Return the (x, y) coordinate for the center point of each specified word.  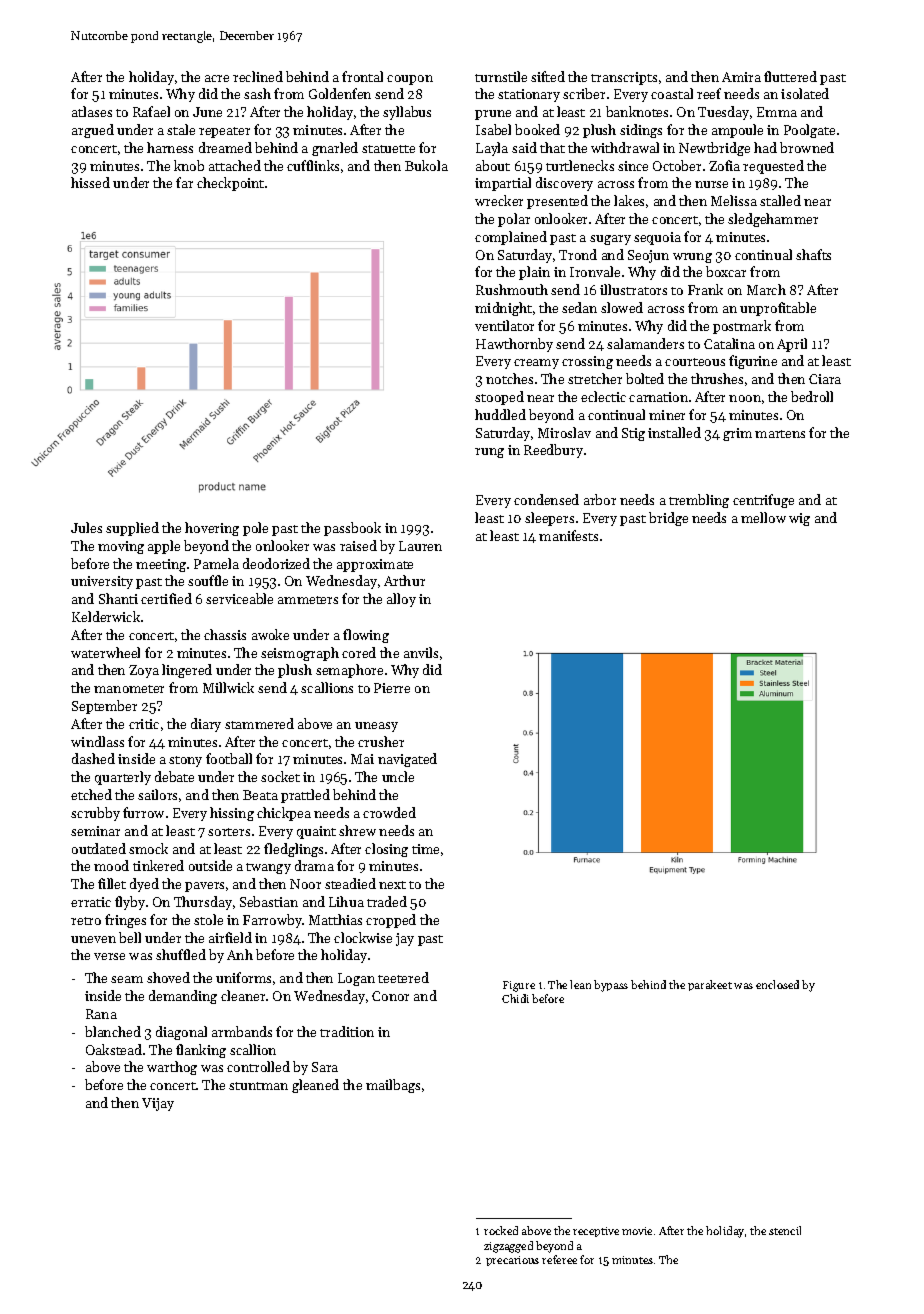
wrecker (499, 200)
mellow (763, 517)
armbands (242, 1031)
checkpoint (230, 184)
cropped (391, 921)
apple (164, 547)
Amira (741, 77)
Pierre (392, 688)
